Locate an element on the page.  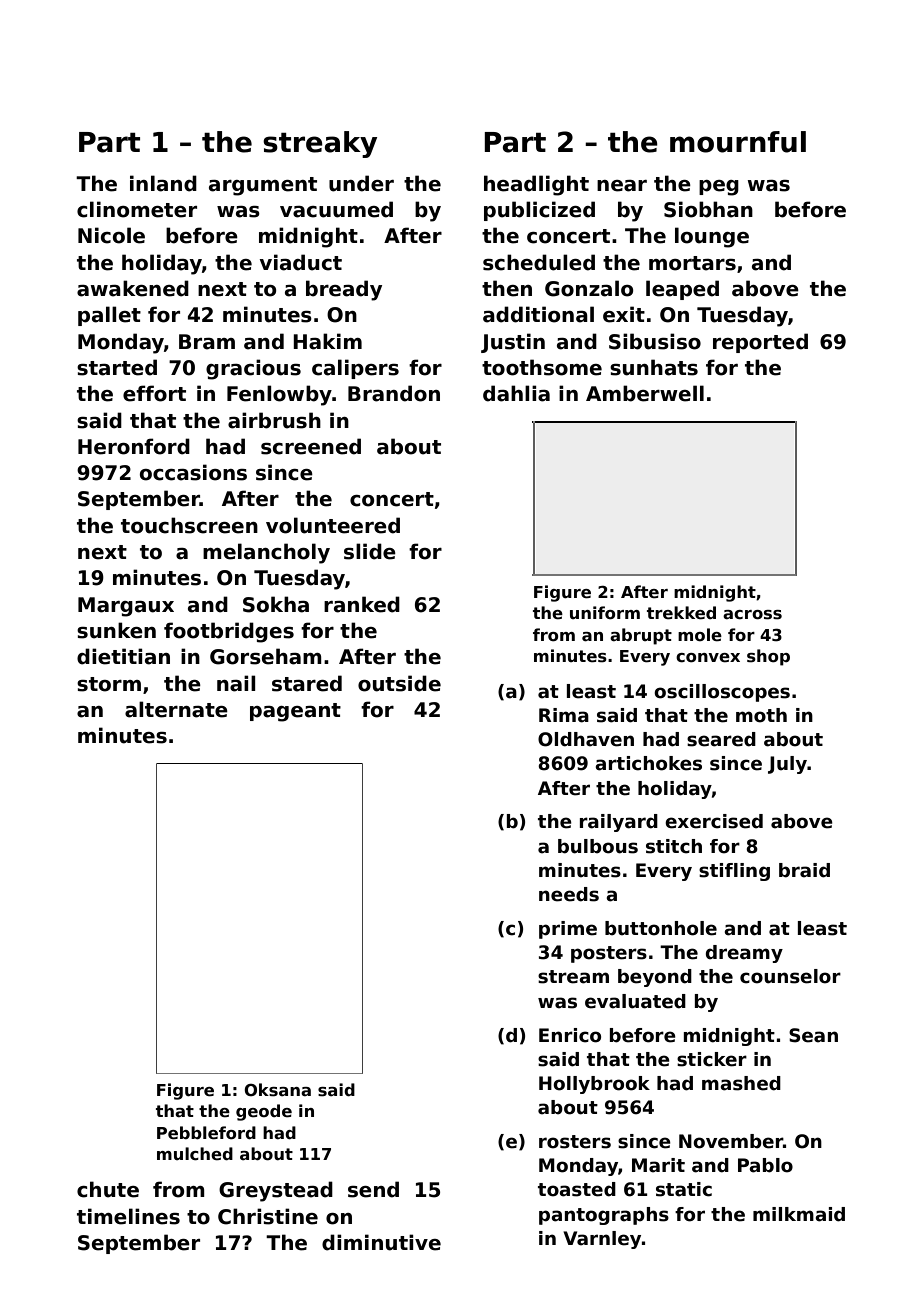
geode is located at coordinates (264, 1112).
